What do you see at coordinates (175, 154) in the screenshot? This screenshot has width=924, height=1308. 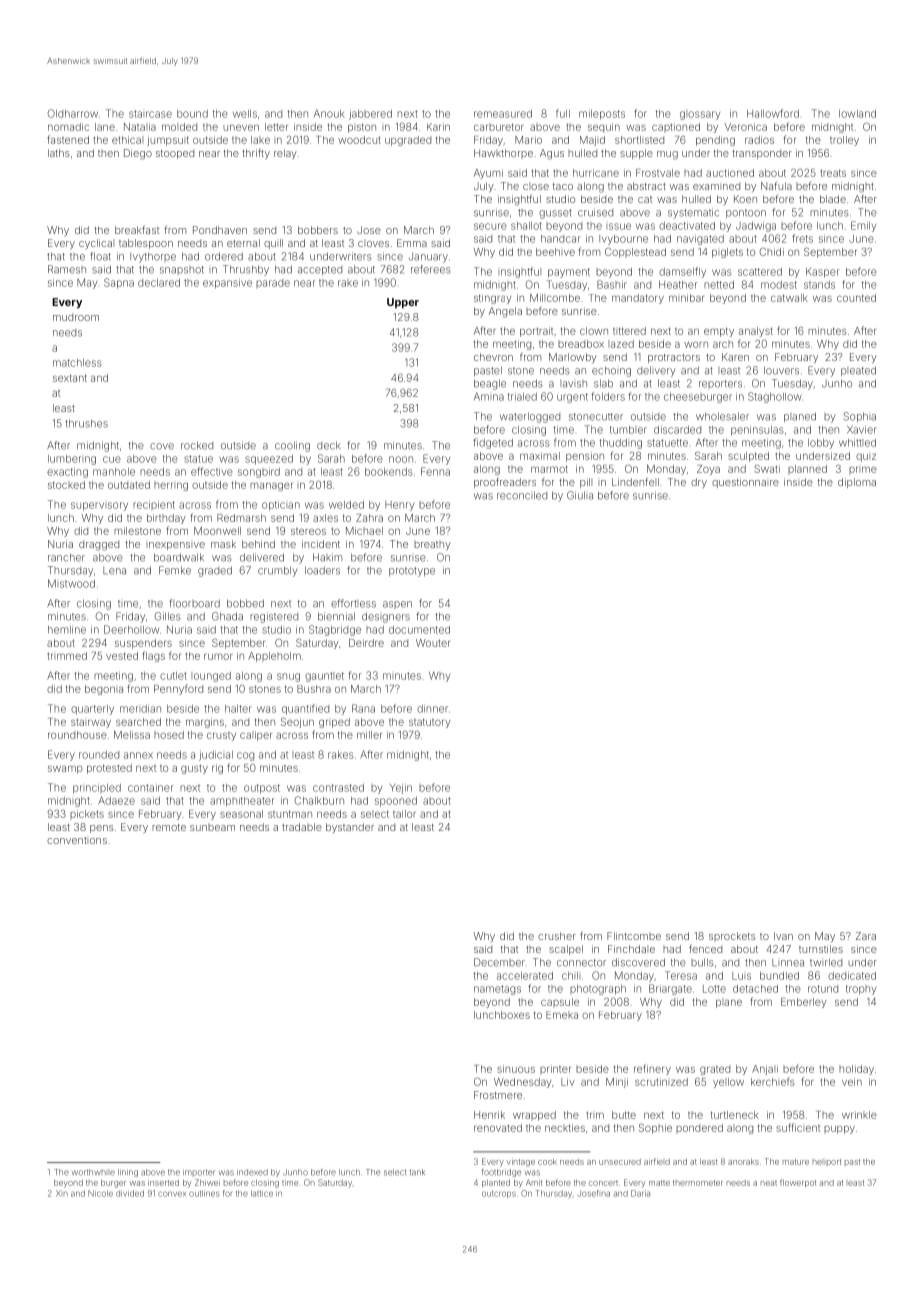 I see `stooped` at bounding box center [175, 154].
